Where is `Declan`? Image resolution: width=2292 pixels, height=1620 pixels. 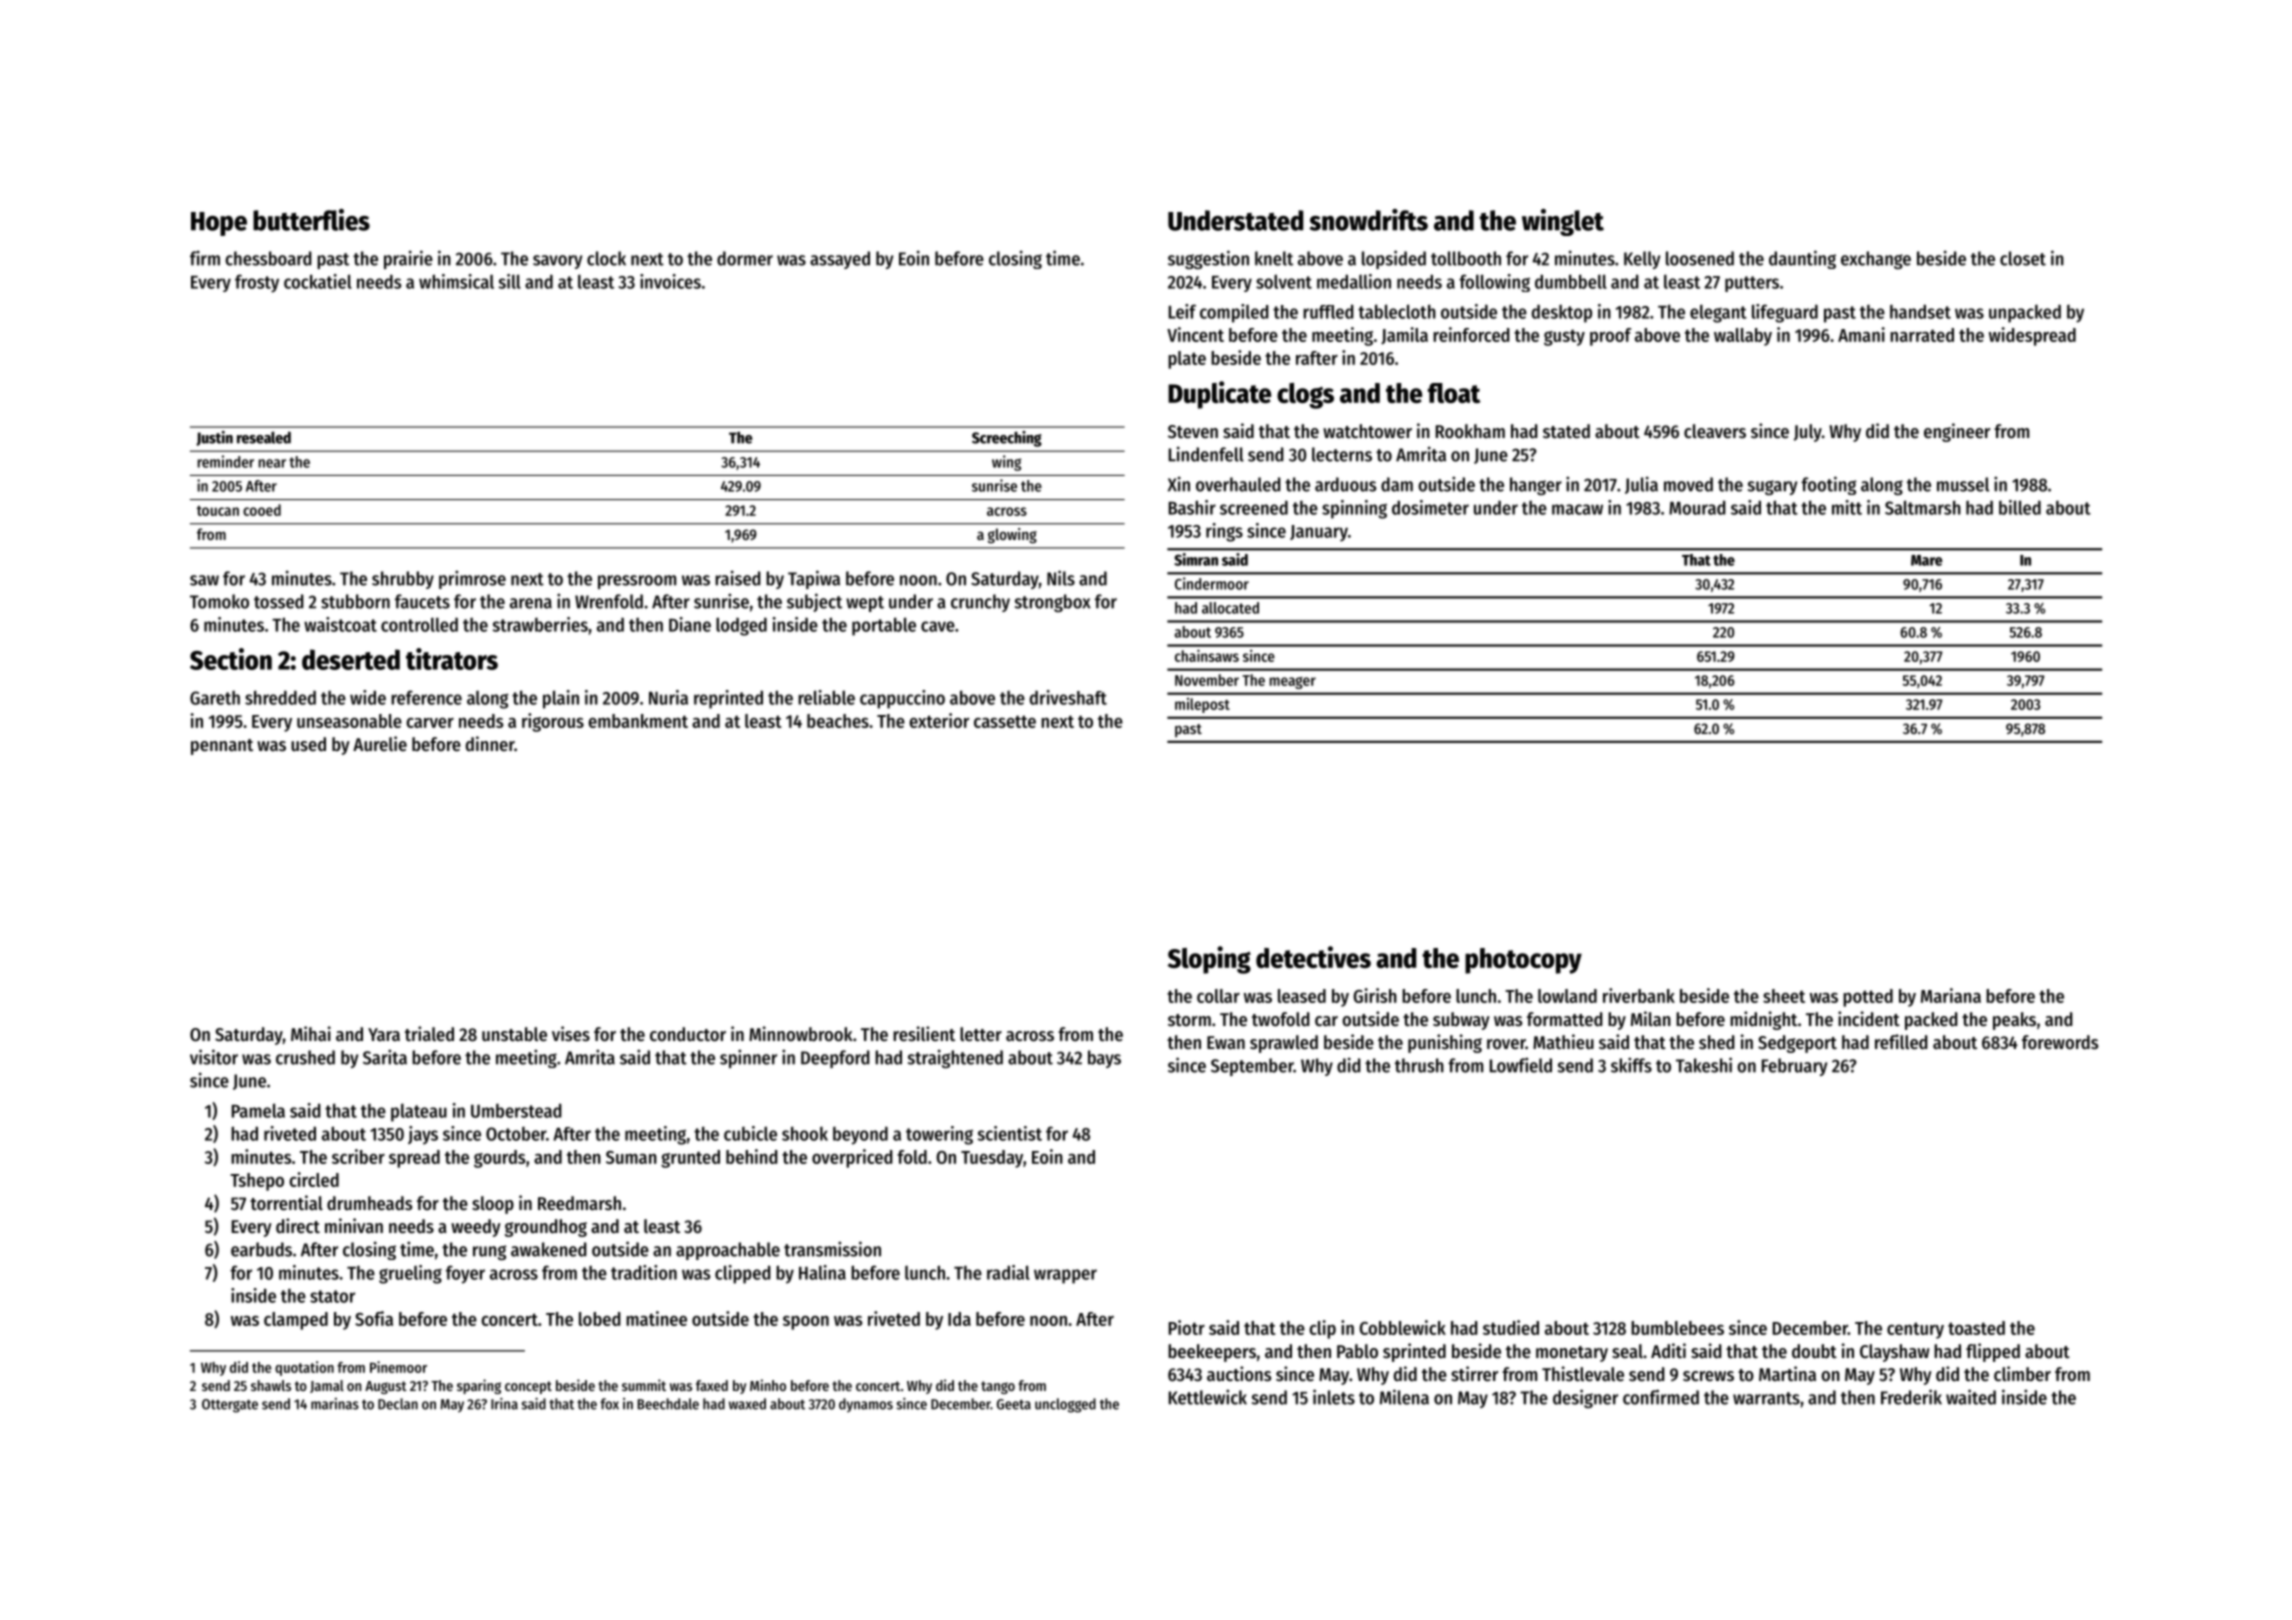
Declan is located at coordinates (398, 1404).
